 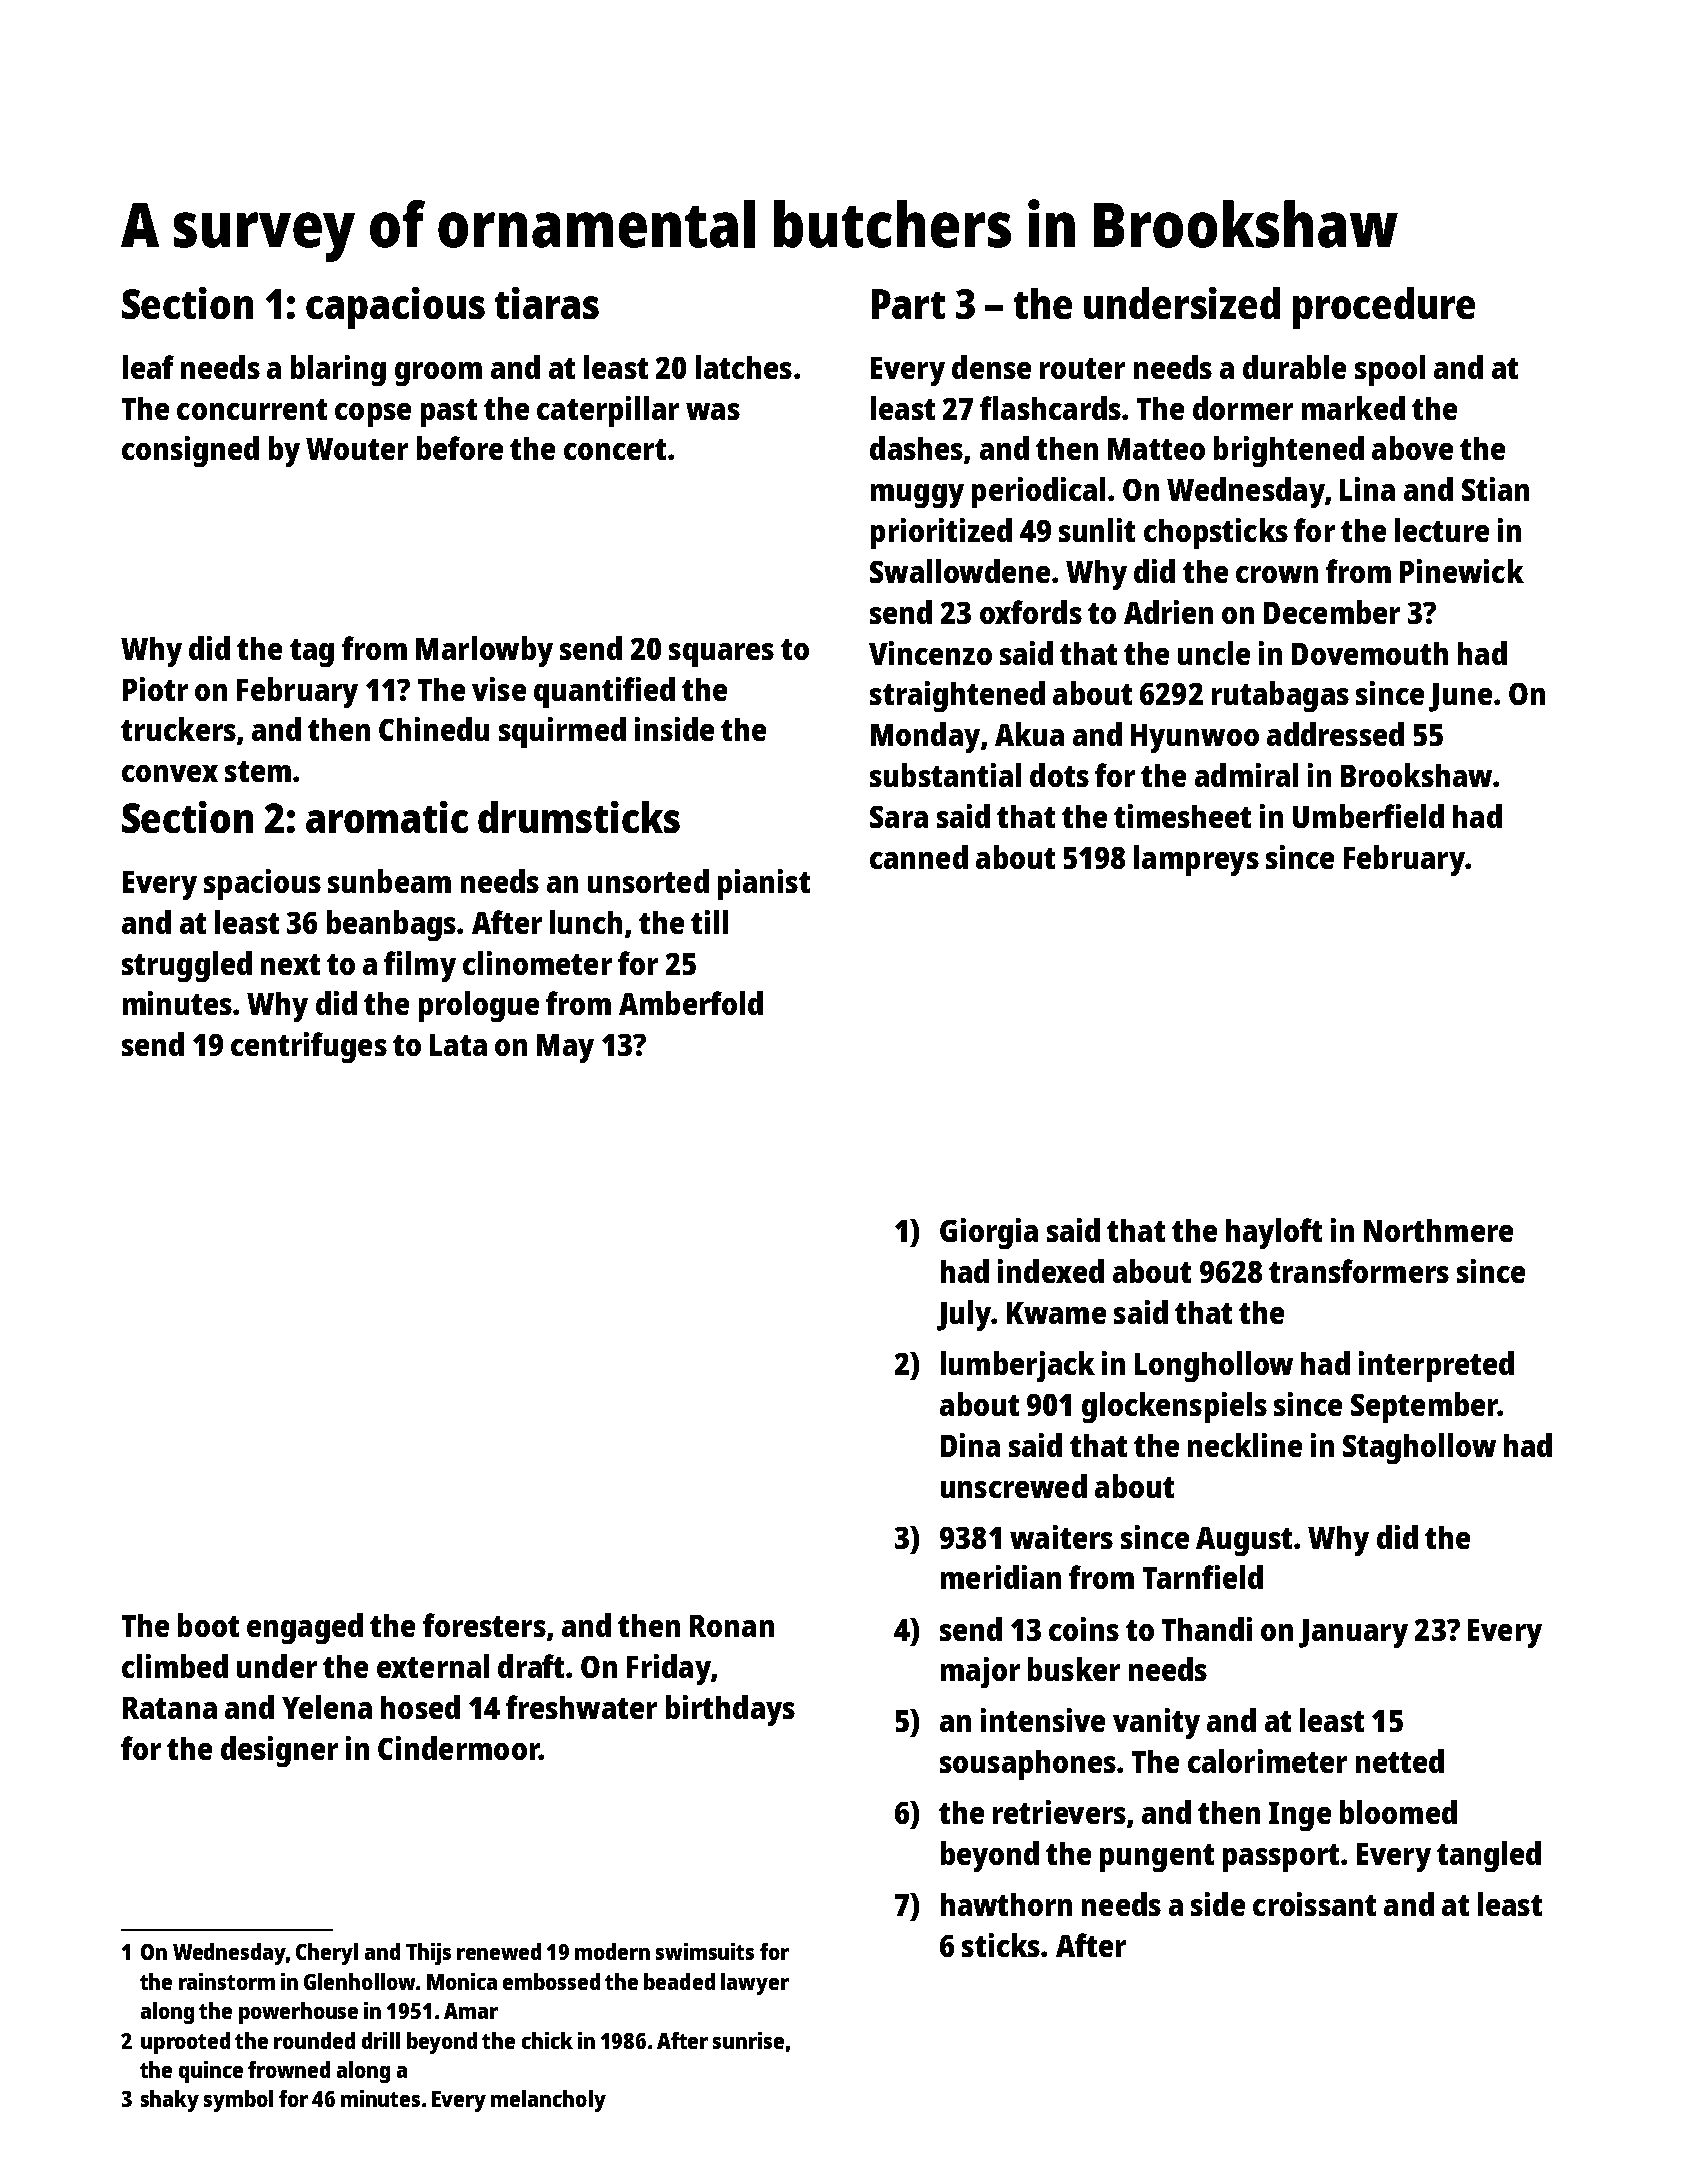 I want to click on addressed, so click(x=1335, y=734).
